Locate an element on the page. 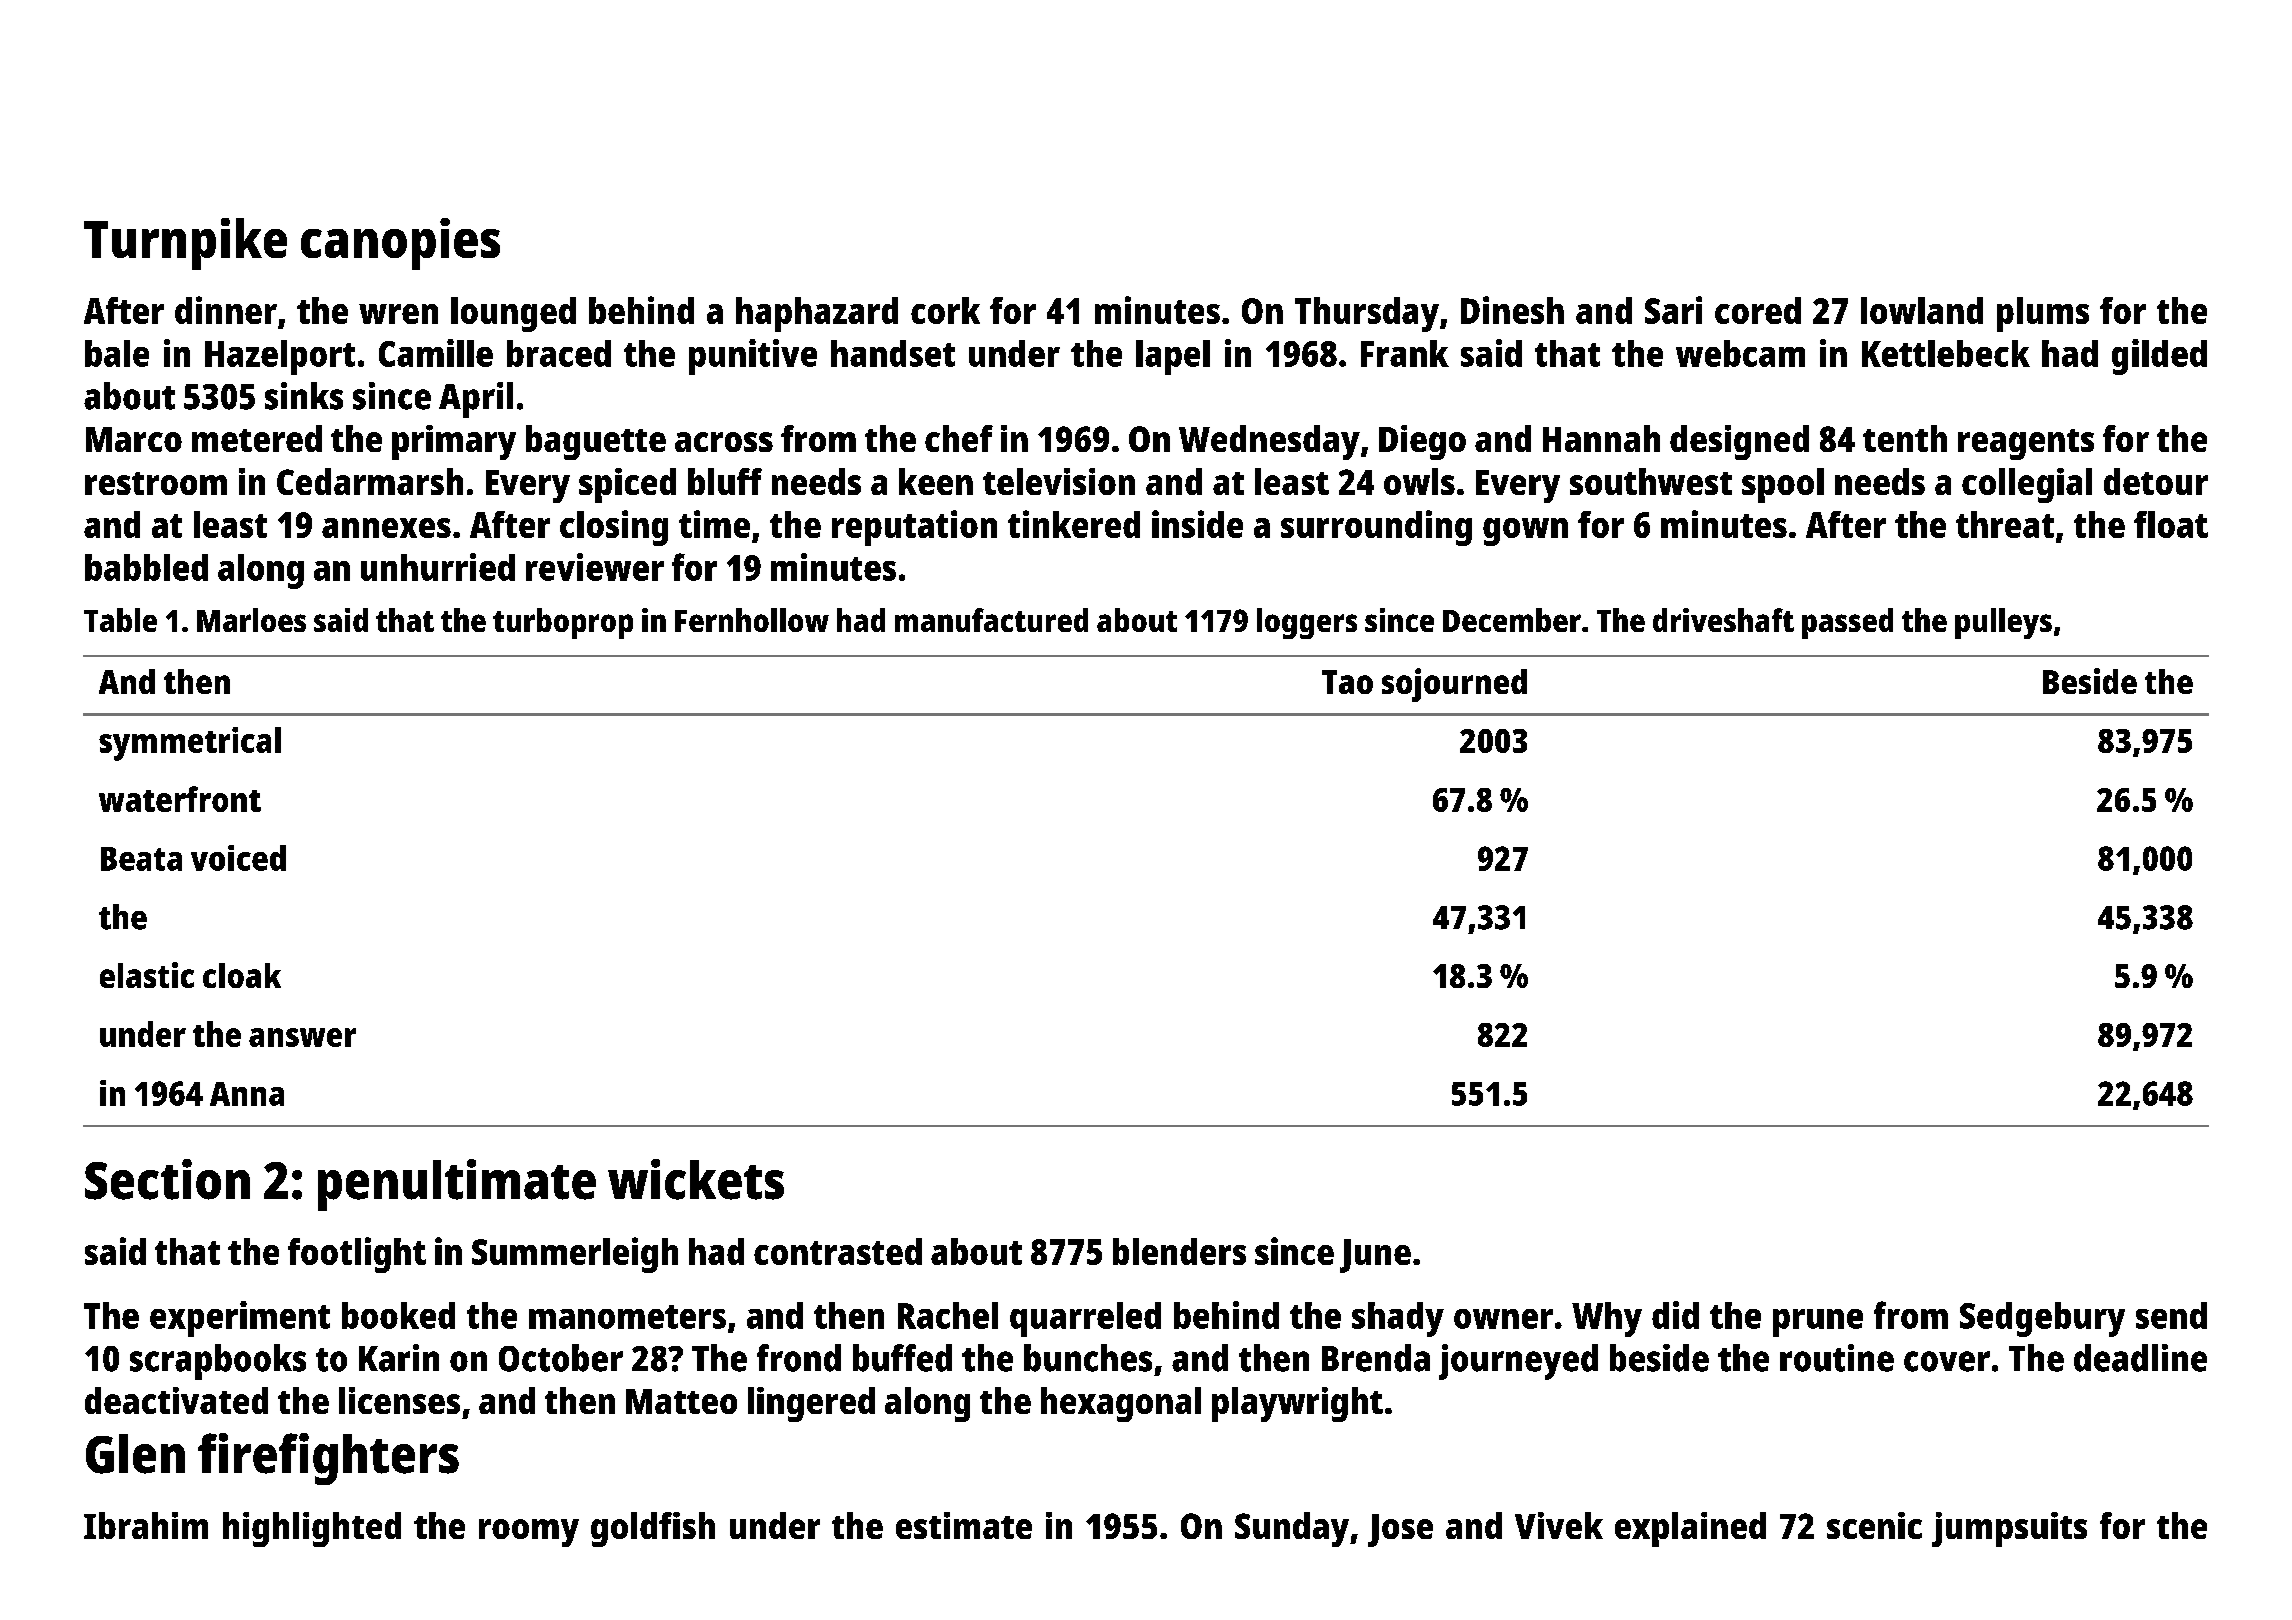 The height and width of the image is (1620, 2292). symmetrical is located at coordinates (190, 744).
